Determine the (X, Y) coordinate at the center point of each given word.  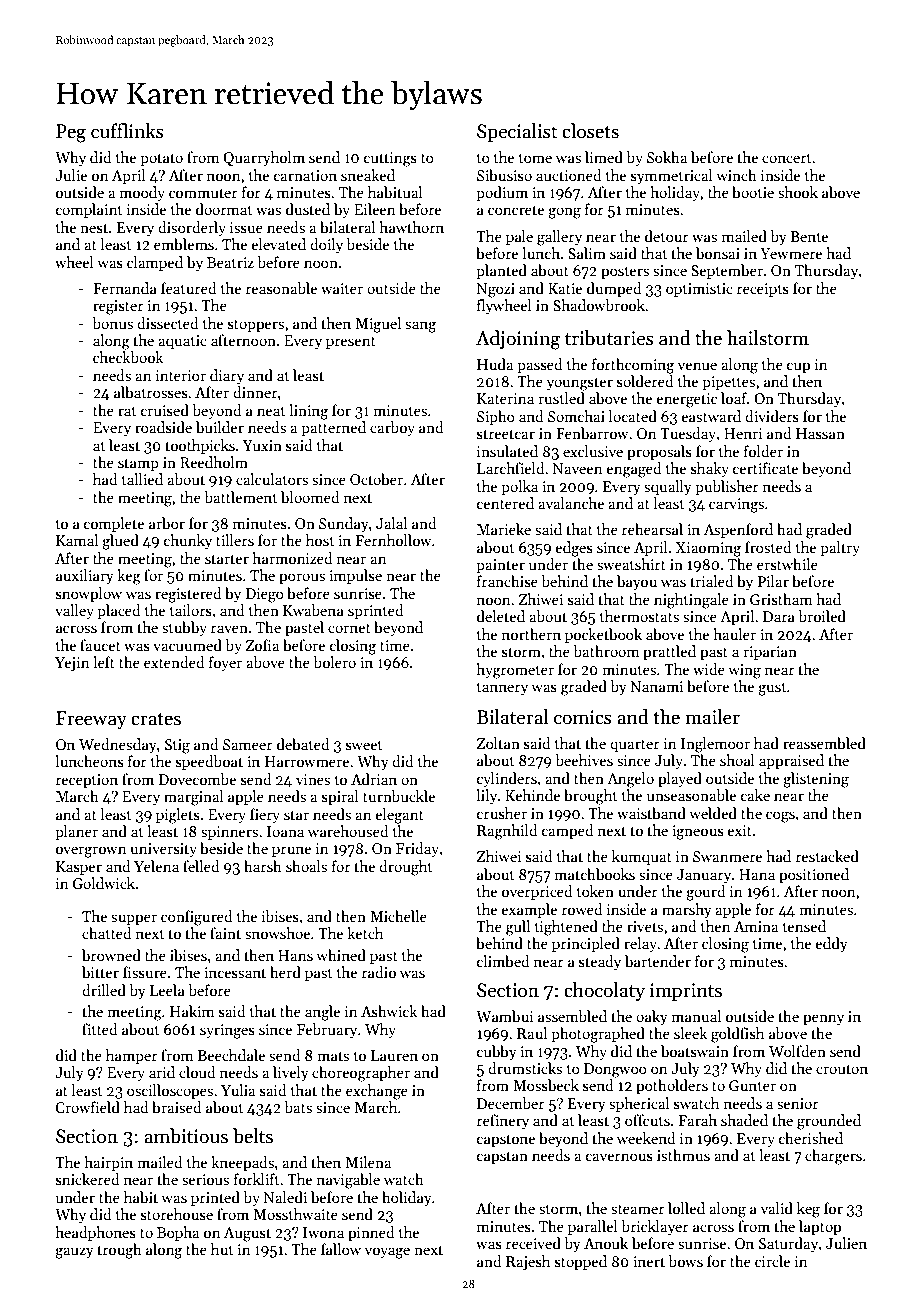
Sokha (667, 157)
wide (709, 669)
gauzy (74, 1253)
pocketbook (603, 635)
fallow (341, 1249)
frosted (768, 547)
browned (111, 955)
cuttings (390, 159)
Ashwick (389, 1011)
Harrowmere (307, 761)
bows (685, 1261)
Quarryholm (264, 158)
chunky (188, 541)
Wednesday (117, 745)
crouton (842, 1069)
